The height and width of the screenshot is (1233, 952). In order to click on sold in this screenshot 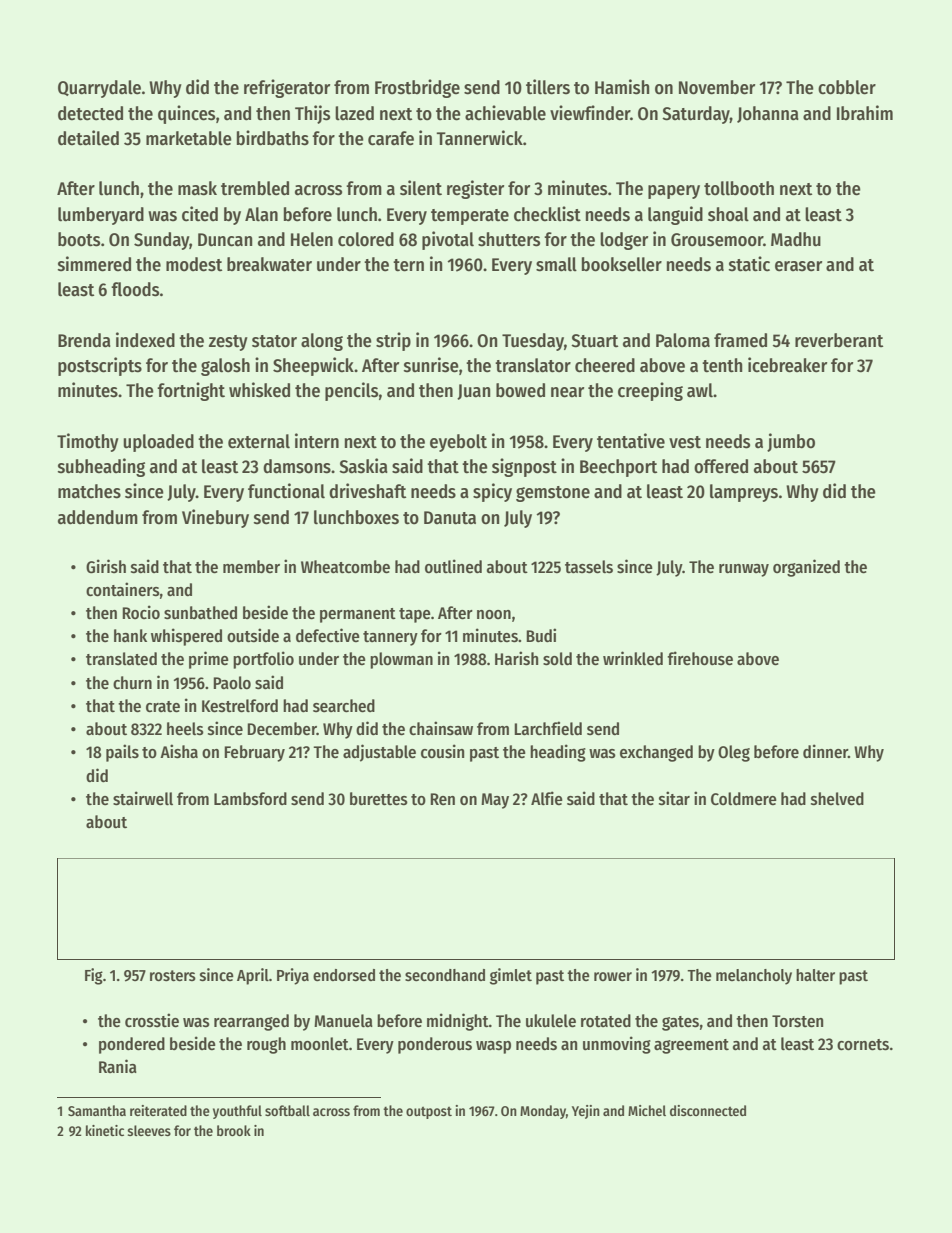, I will do `click(557, 659)`.
